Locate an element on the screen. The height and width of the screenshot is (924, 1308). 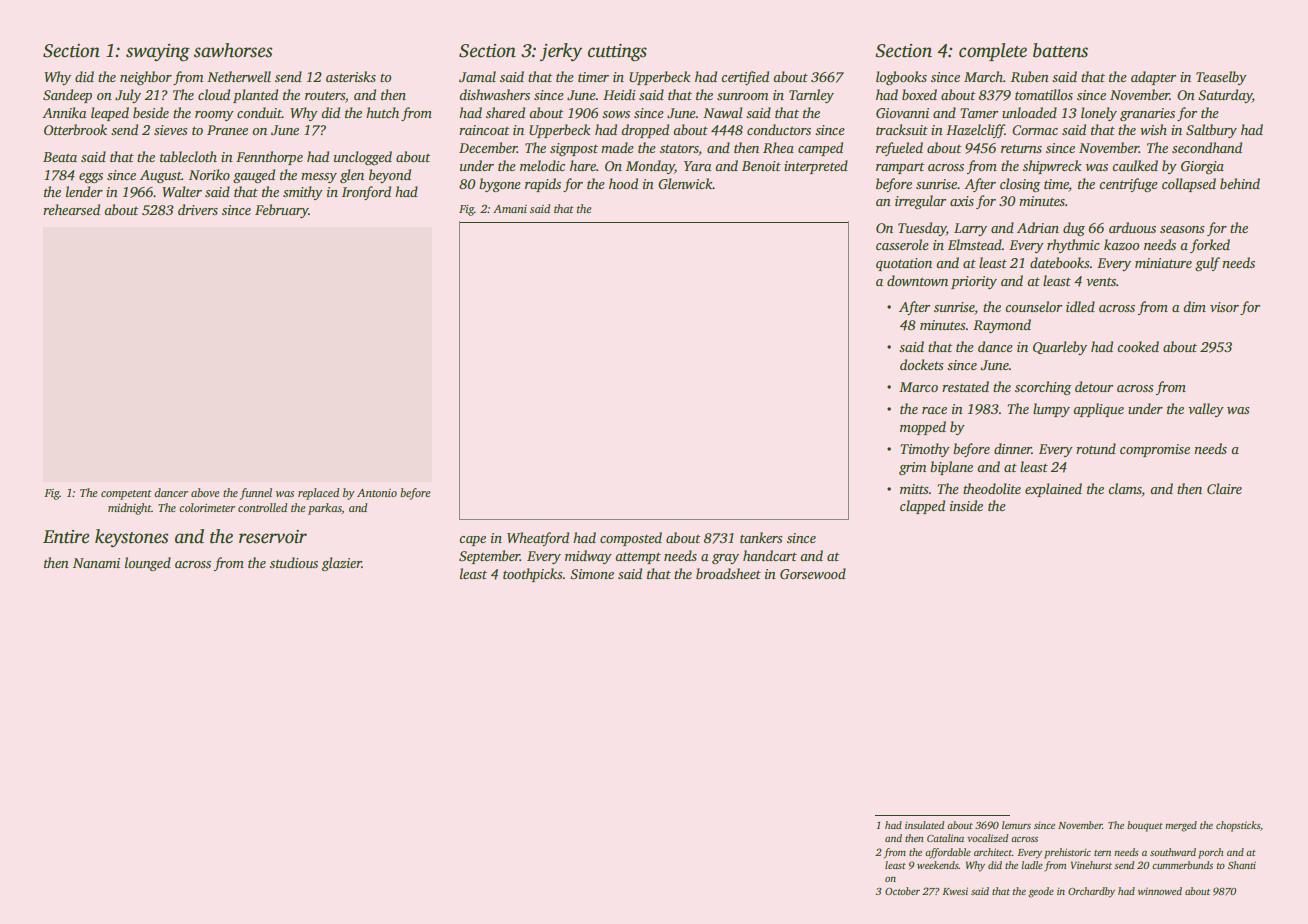
Nanami is located at coordinates (96, 563).
